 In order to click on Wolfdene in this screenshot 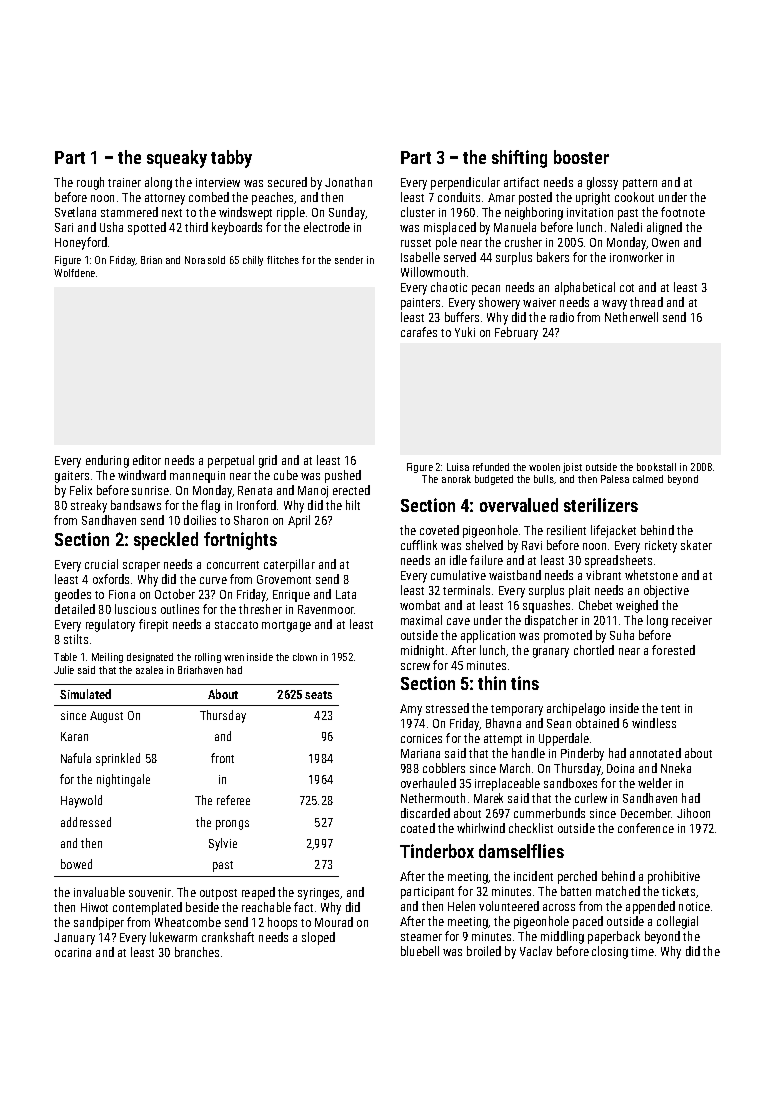, I will do `click(74, 273)`.
